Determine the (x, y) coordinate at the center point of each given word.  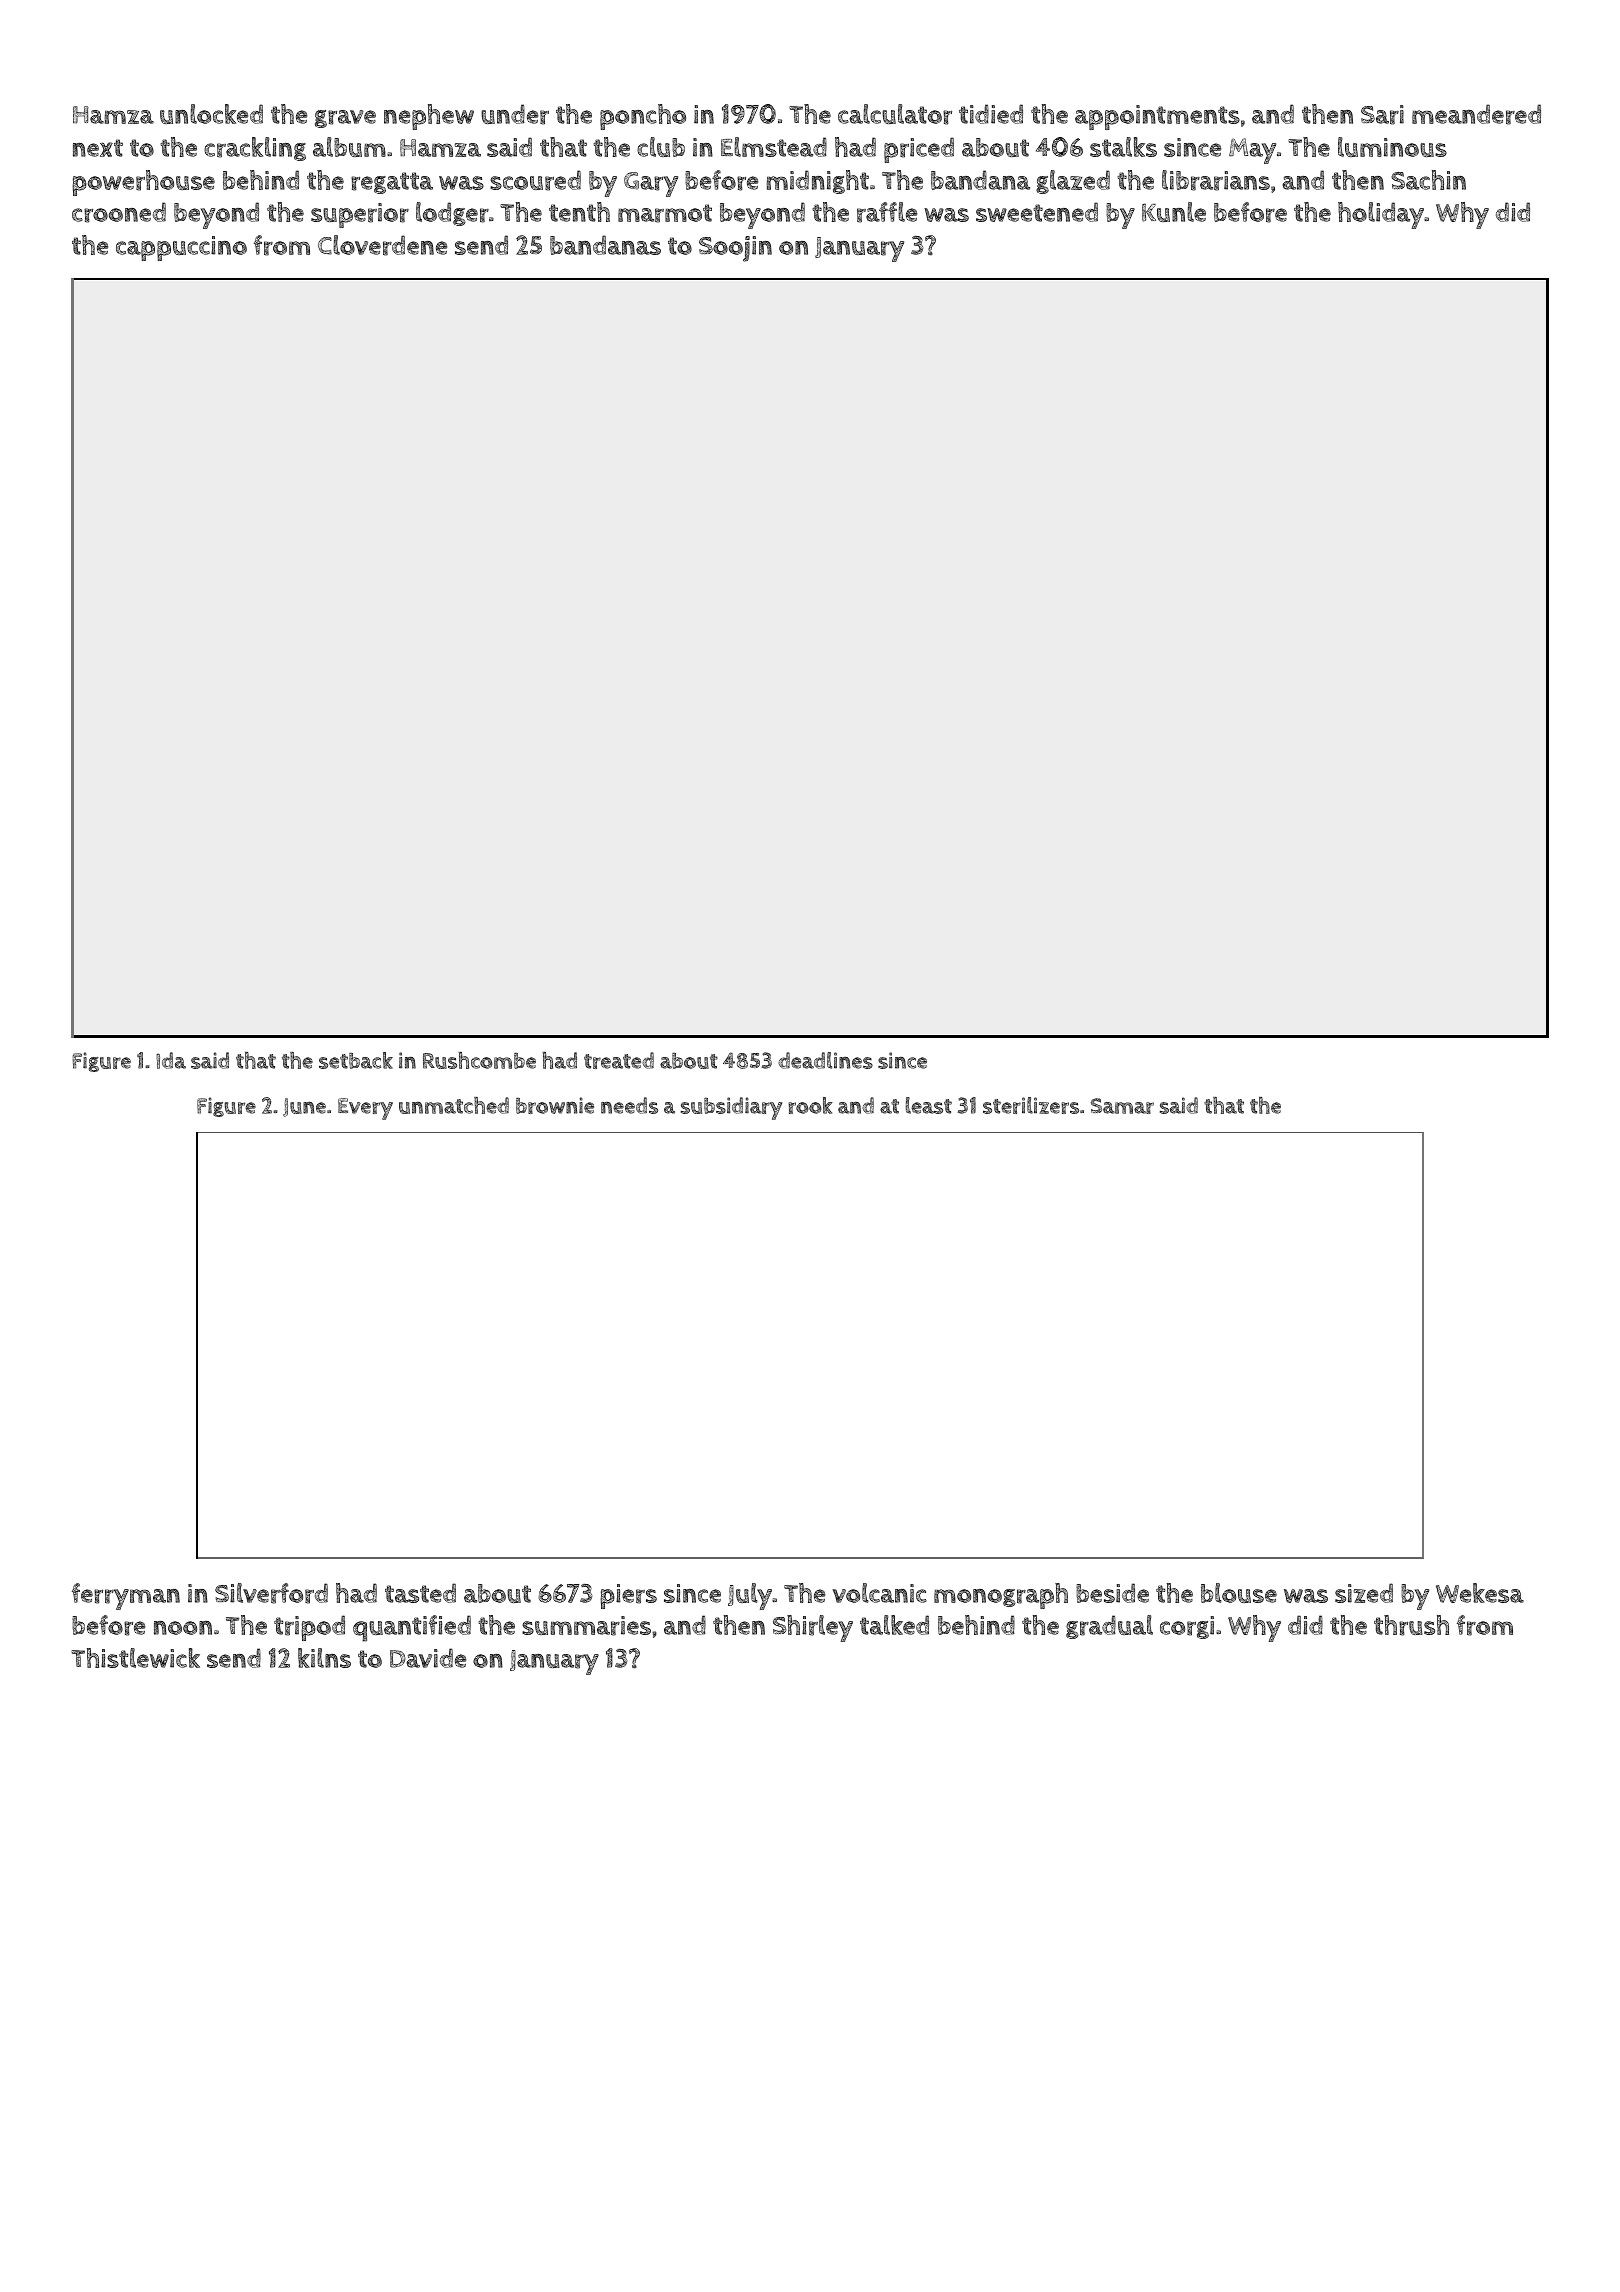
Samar (1122, 1106)
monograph (1001, 1596)
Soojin (735, 249)
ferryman (126, 1596)
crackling (255, 149)
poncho (643, 117)
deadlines (825, 1060)
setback (356, 1060)
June (304, 1107)
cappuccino (181, 248)
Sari (1382, 115)
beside (1112, 1593)
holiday (1381, 215)
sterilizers (1031, 1105)
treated (619, 1060)
